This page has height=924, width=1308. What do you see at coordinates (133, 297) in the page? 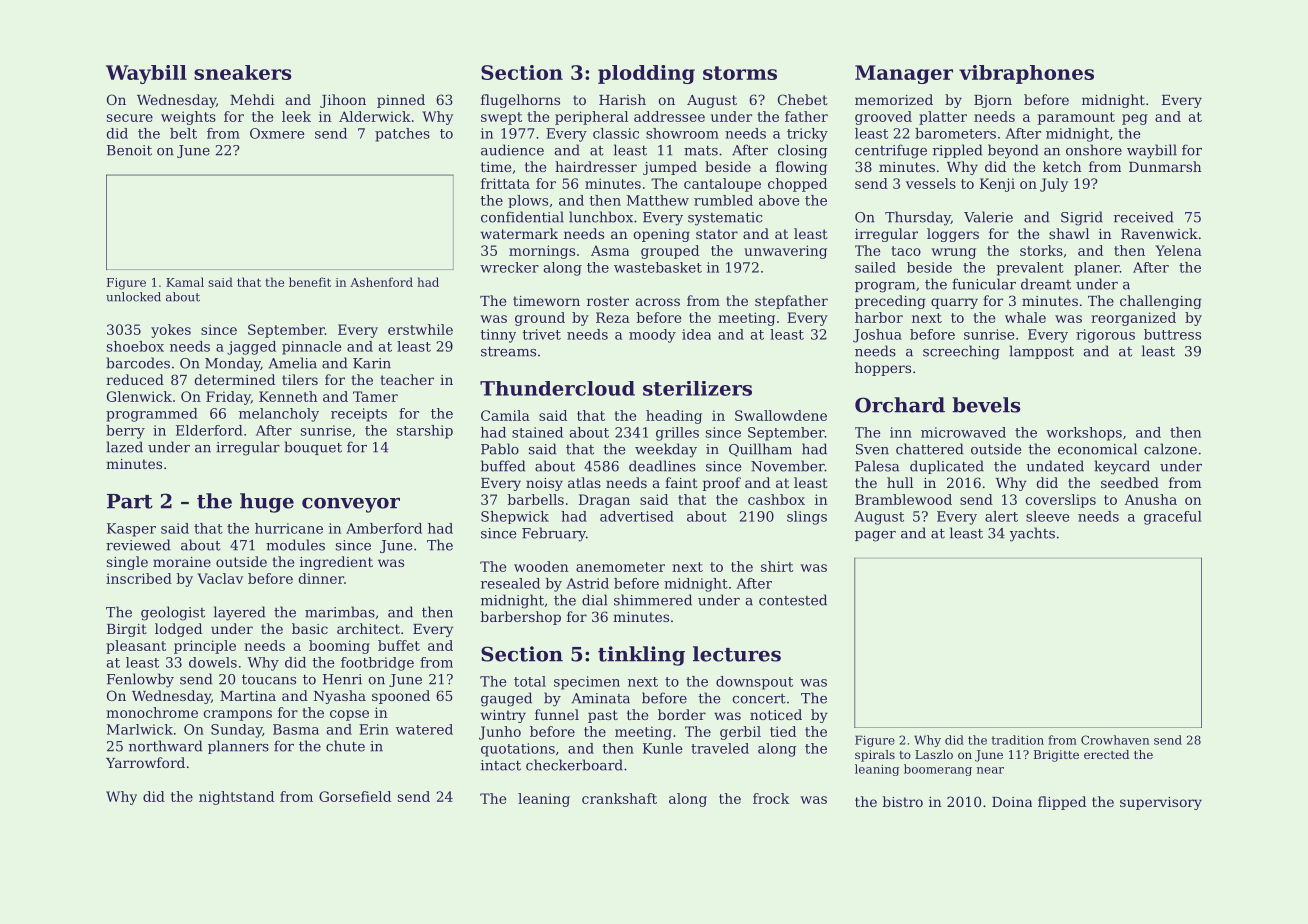
I see `unlocked` at bounding box center [133, 297].
